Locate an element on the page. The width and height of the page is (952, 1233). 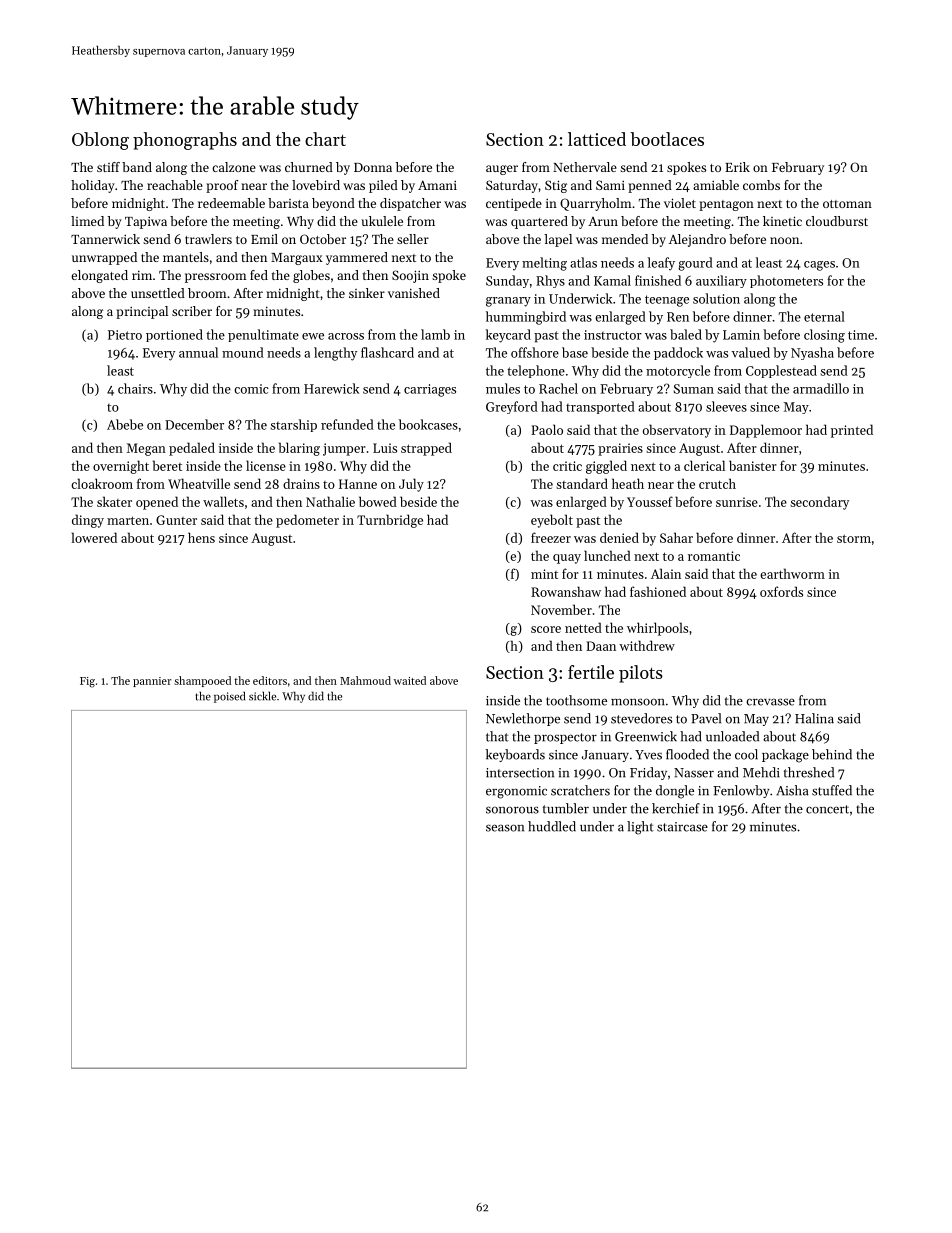
Rhys is located at coordinates (550, 281).
